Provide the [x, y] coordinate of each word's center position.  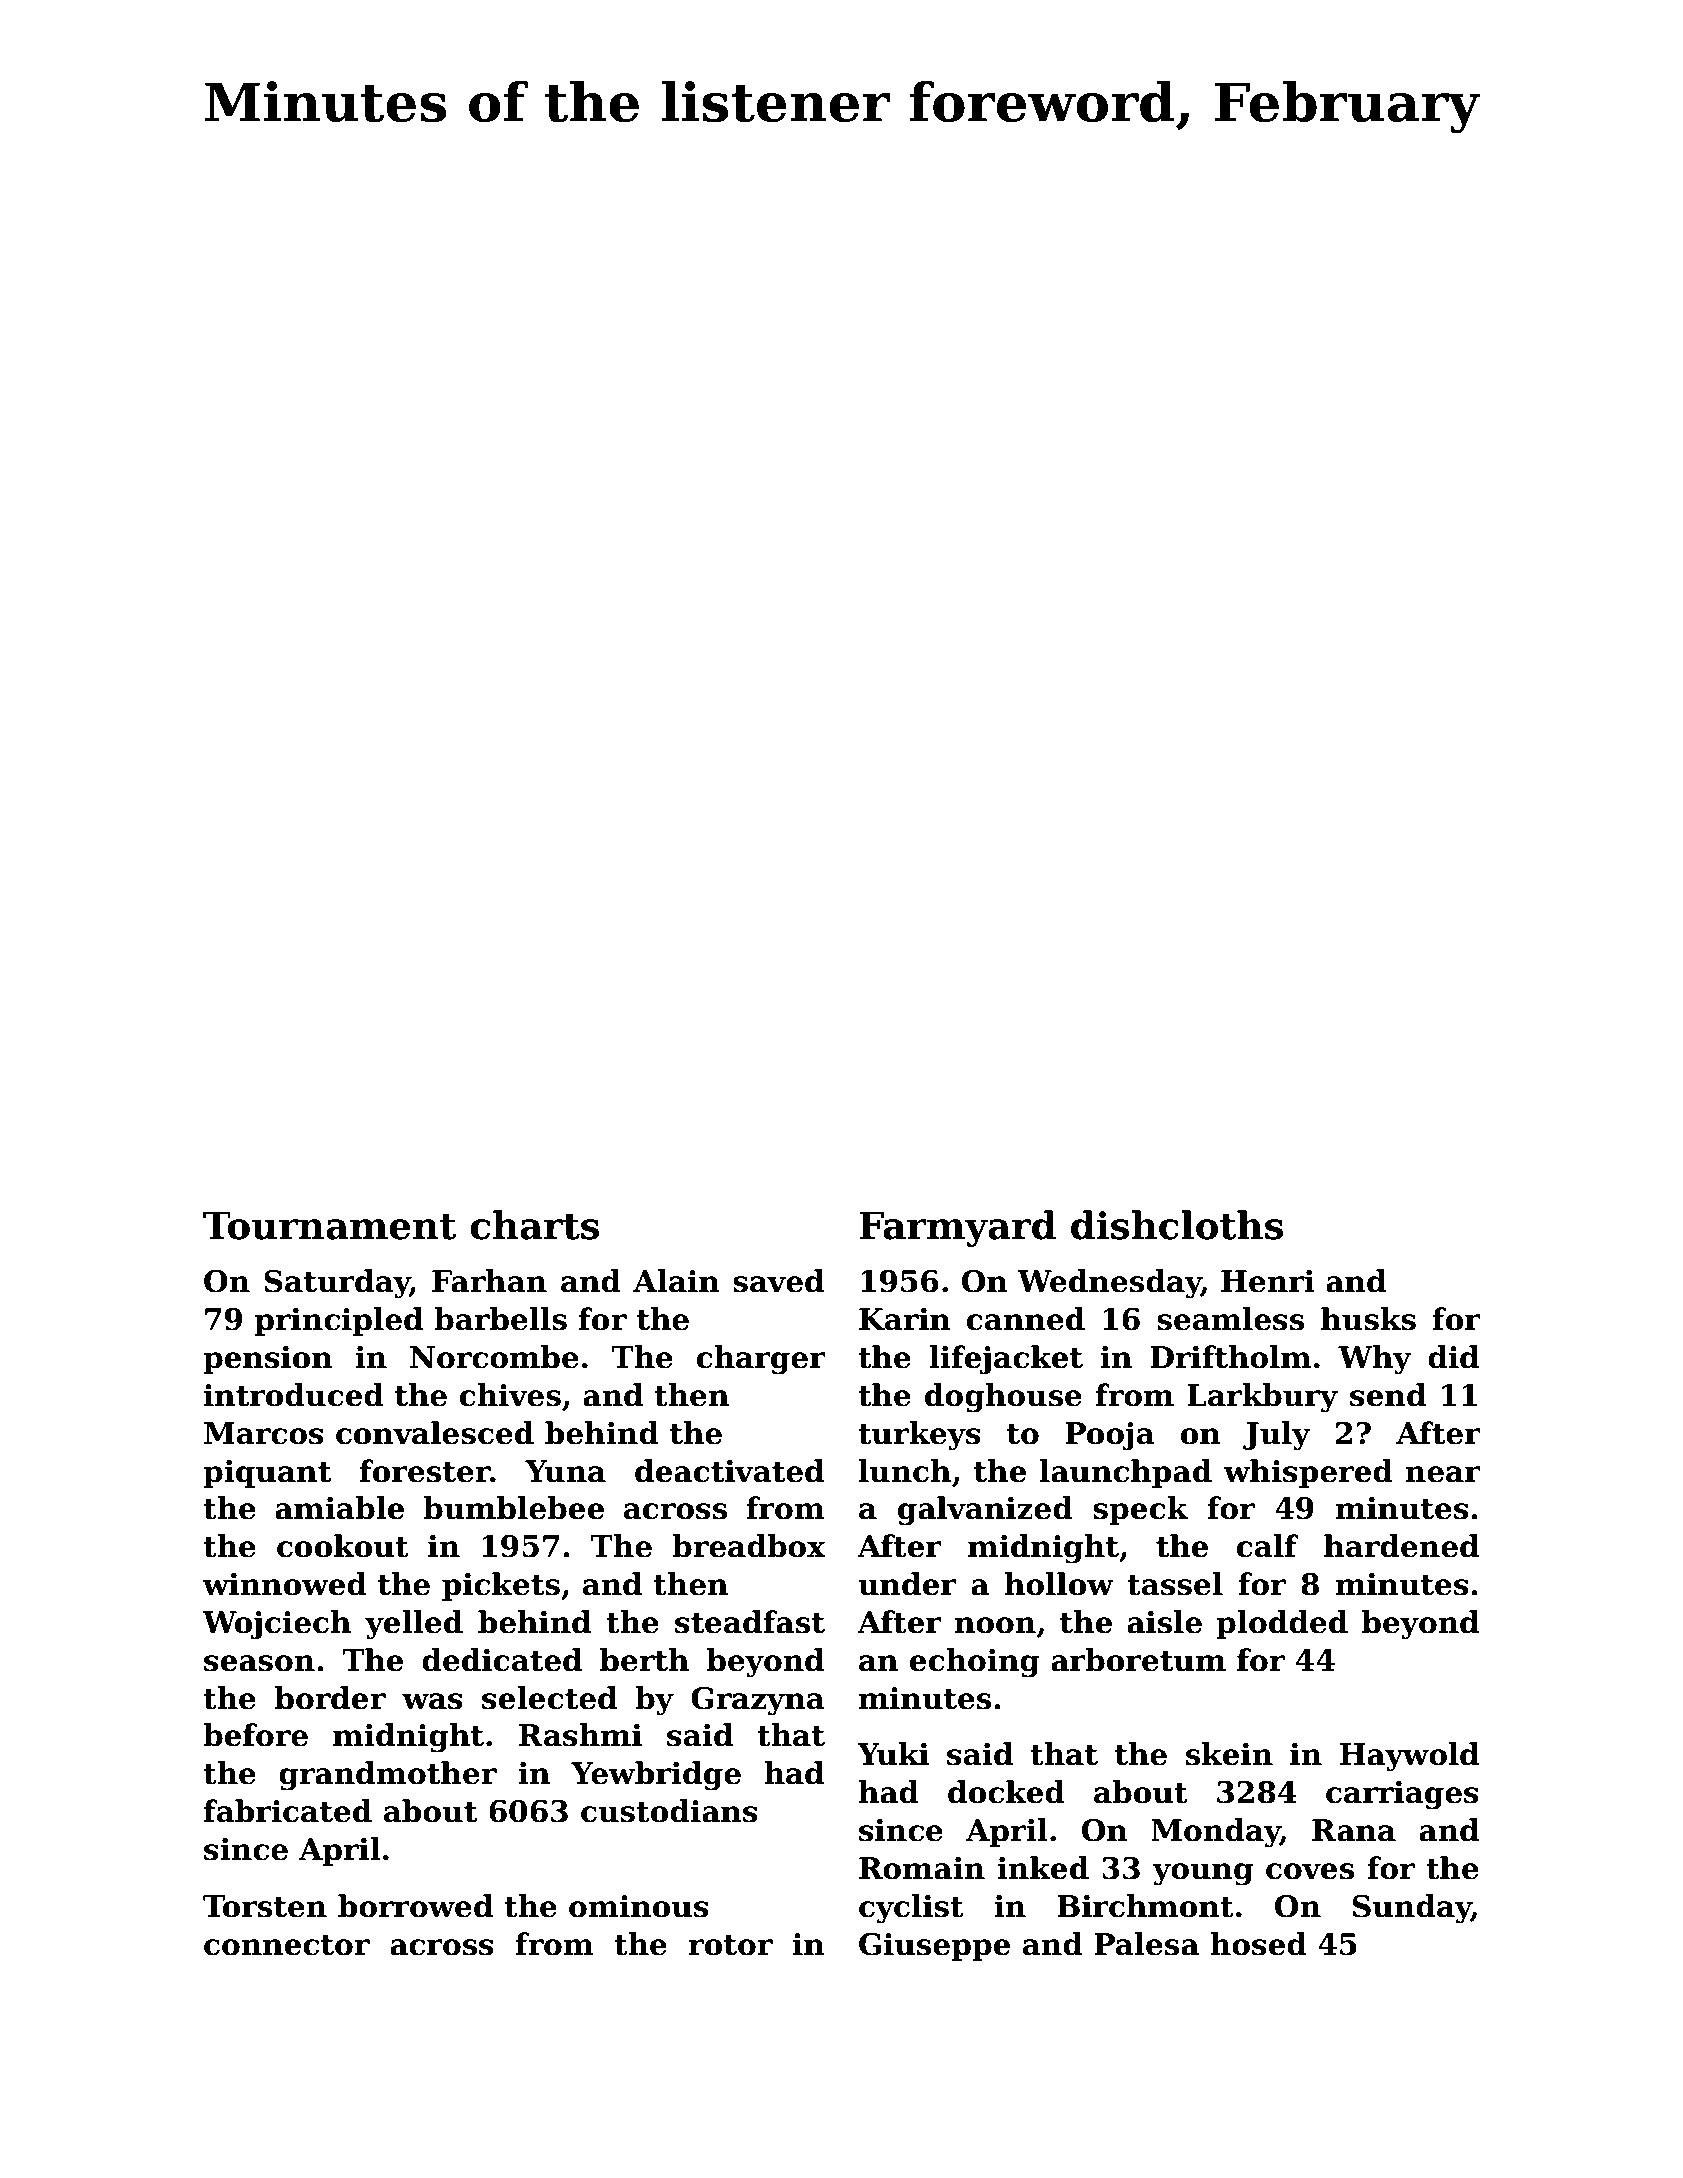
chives [510, 1395]
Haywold [1409, 1757]
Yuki [893, 1754]
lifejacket [1006, 1360]
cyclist [911, 1909]
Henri [1268, 1281]
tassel [1175, 1584]
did [1453, 1357]
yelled [414, 1625]
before [255, 1735]
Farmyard [957, 1228]
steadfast [750, 1622]
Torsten [265, 1906]
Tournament [329, 1225]
